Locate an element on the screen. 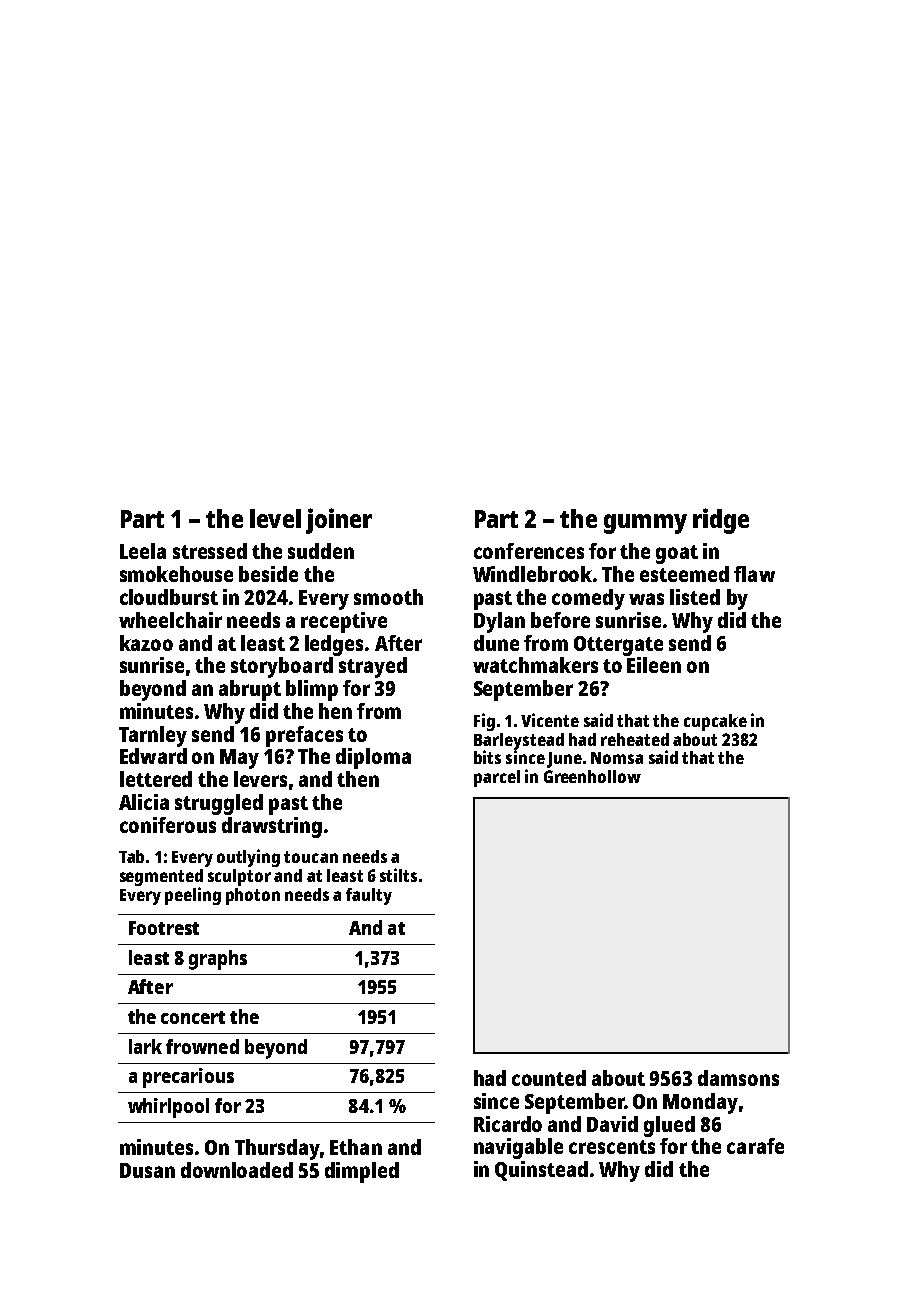 The height and width of the screenshot is (1316, 908). carafe is located at coordinates (755, 1146).
